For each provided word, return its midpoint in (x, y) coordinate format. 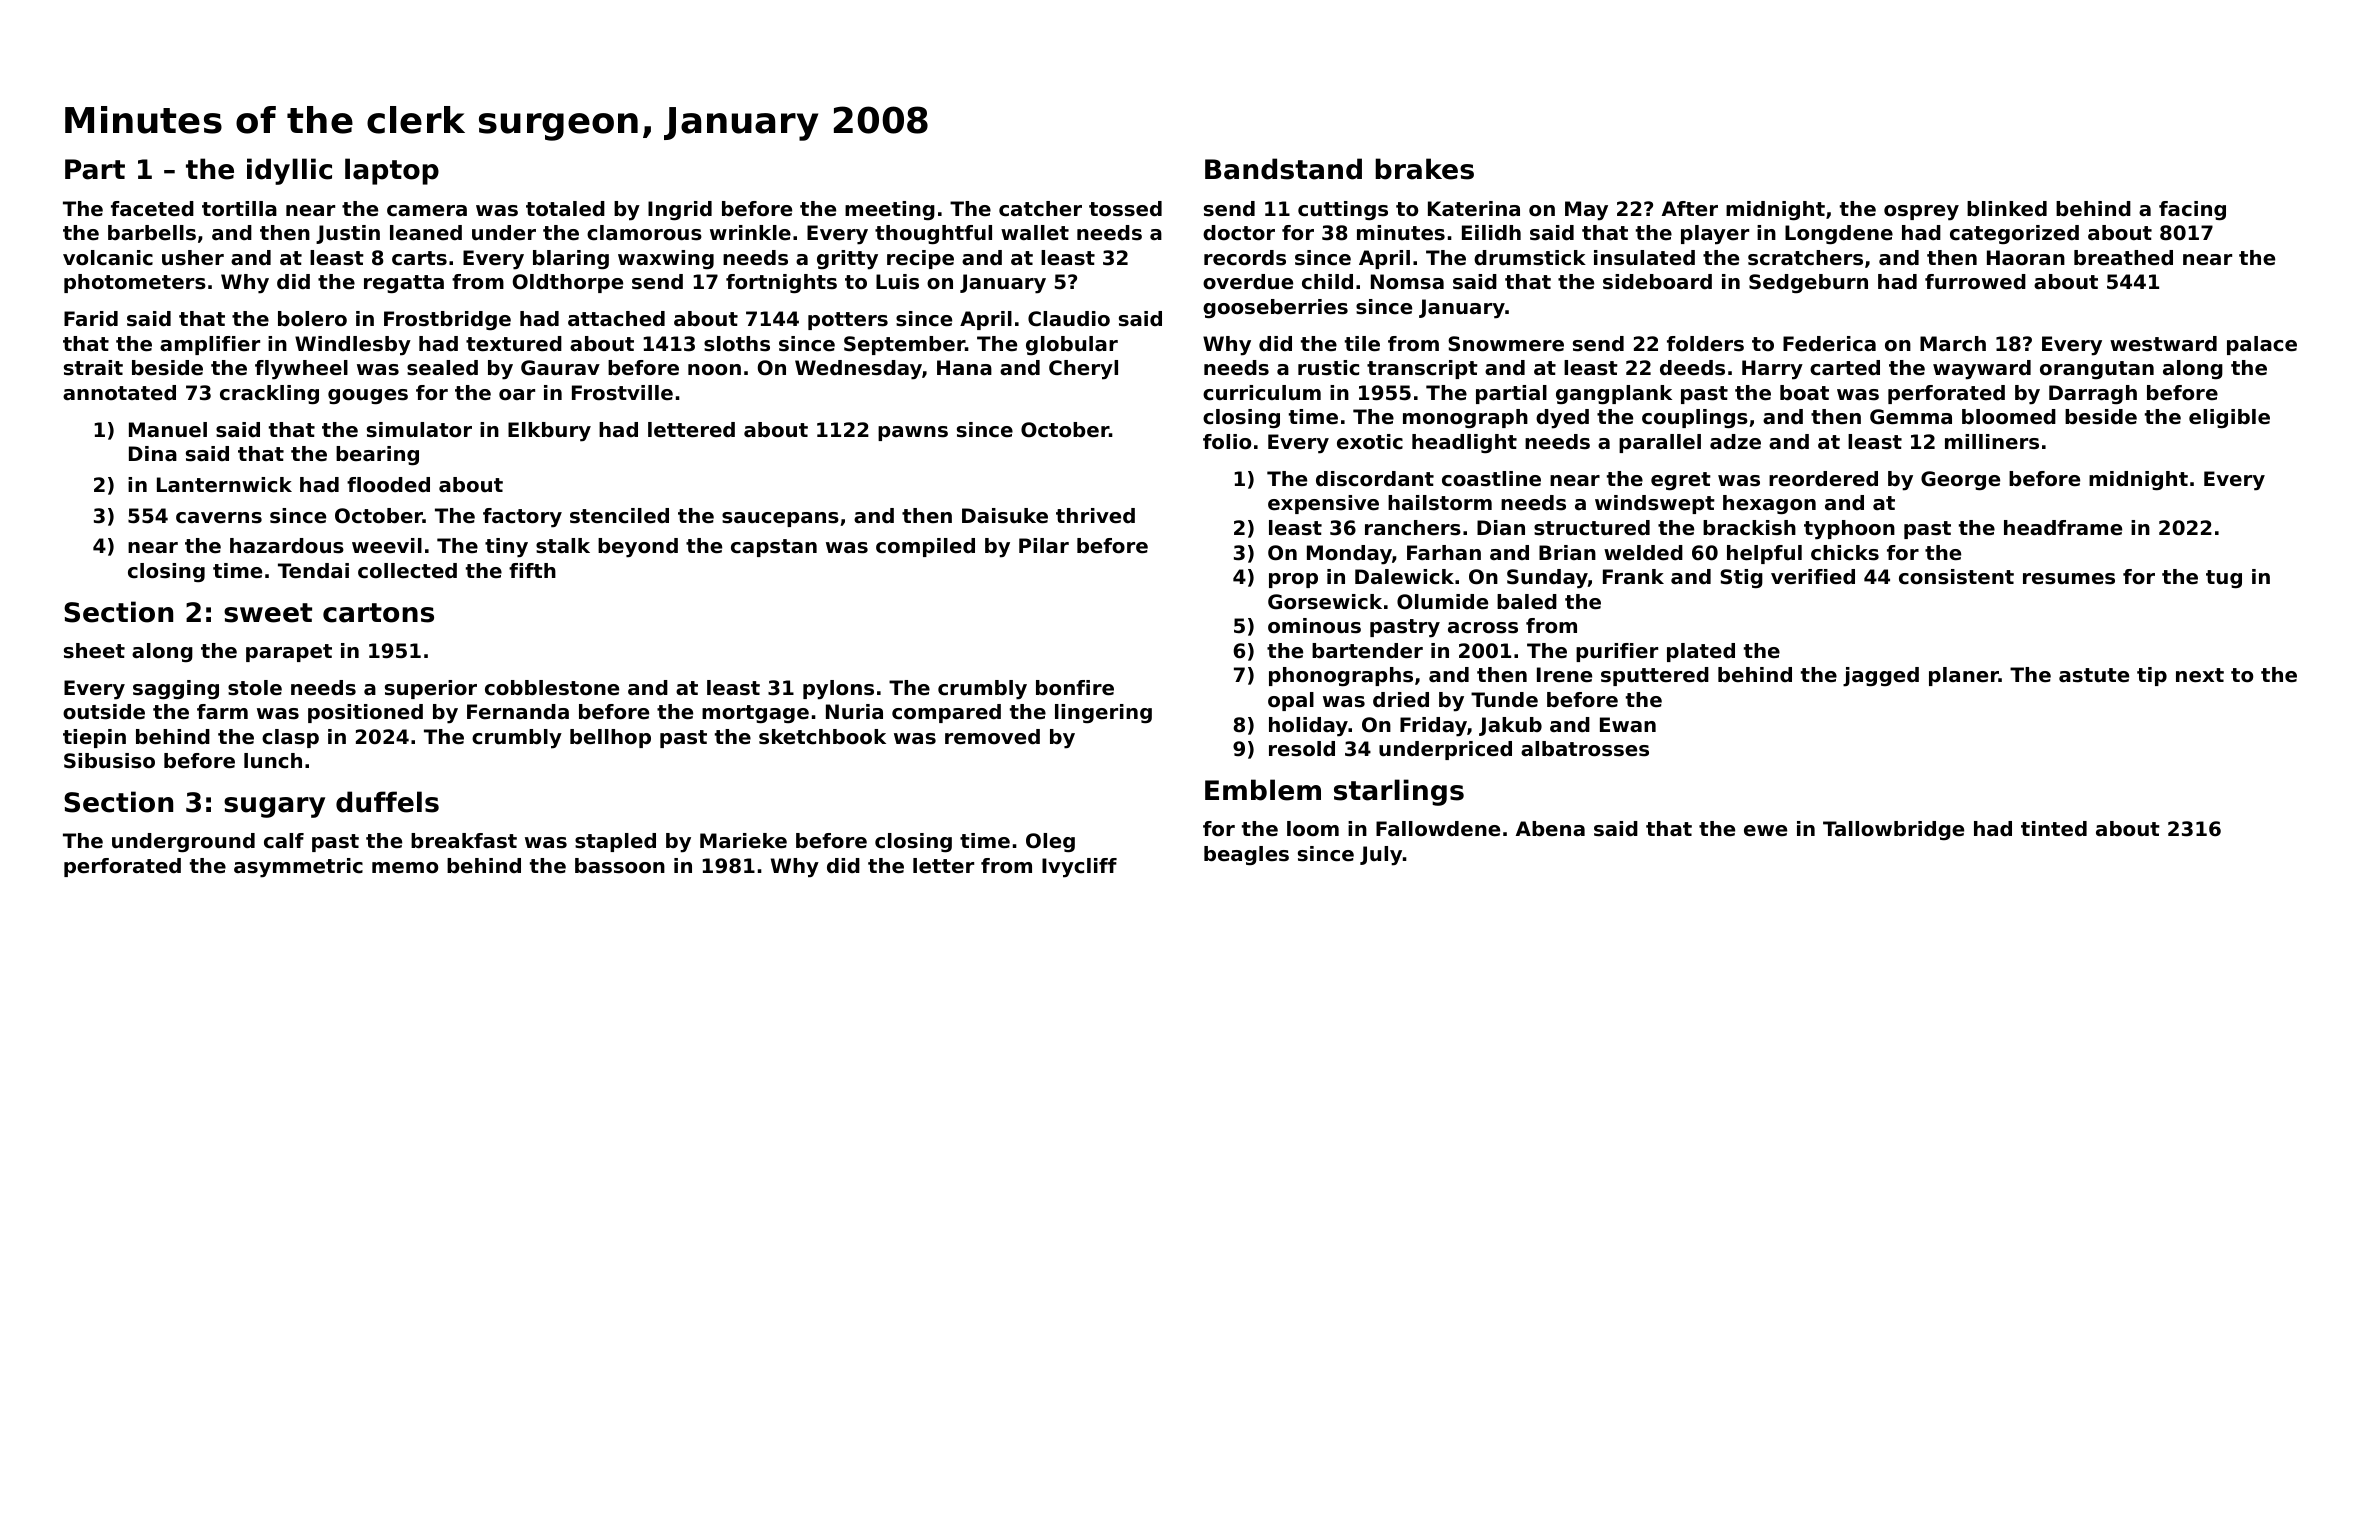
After (1690, 209)
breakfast (464, 841)
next (2200, 675)
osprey (1921, 213)
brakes (1424, 169)
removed (992, 737)
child (1327, 281)
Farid (91, 319)
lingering (1103, 713)
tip (2152, 676)
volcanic (108, 258)
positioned (365, 713)
